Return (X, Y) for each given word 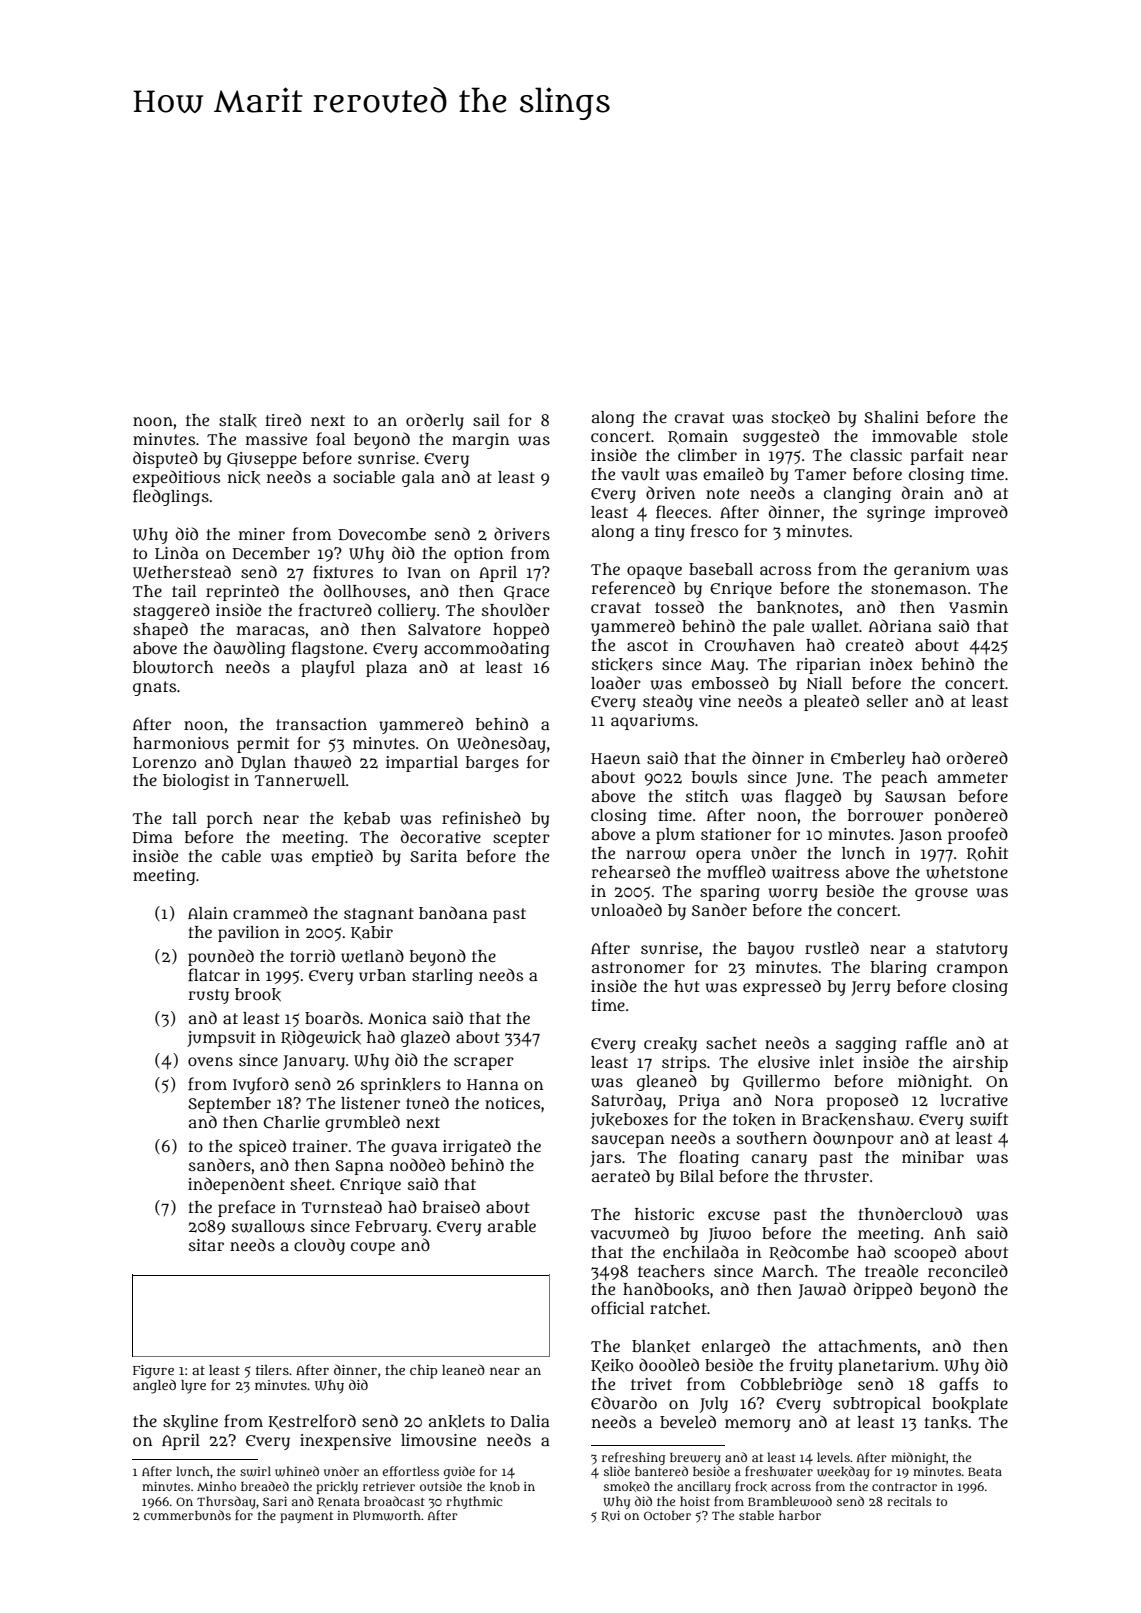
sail (486, 420)
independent (236, 1185)
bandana (453, 912)
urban (382, 975)
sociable (364, 477)
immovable (914, 436)
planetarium (886, 1367)
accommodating (487, 649)
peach (904, 779)
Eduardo (624, 1403)
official (617, 1308)
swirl (255, 1471)
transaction (321, 724)
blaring (899, 969)
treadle (891, 1270)
